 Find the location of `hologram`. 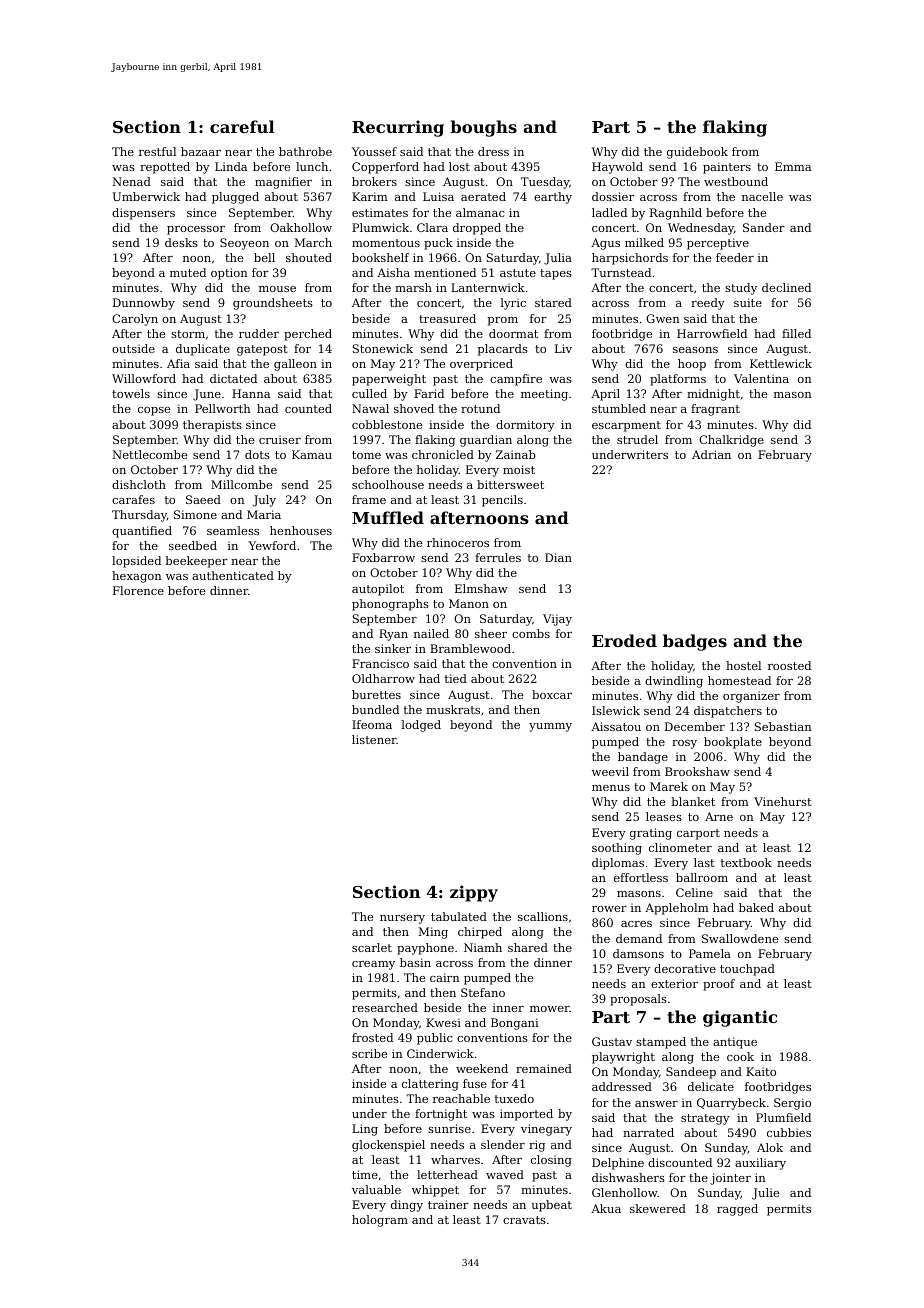

hologram is located at coordinates (380, 1221).
